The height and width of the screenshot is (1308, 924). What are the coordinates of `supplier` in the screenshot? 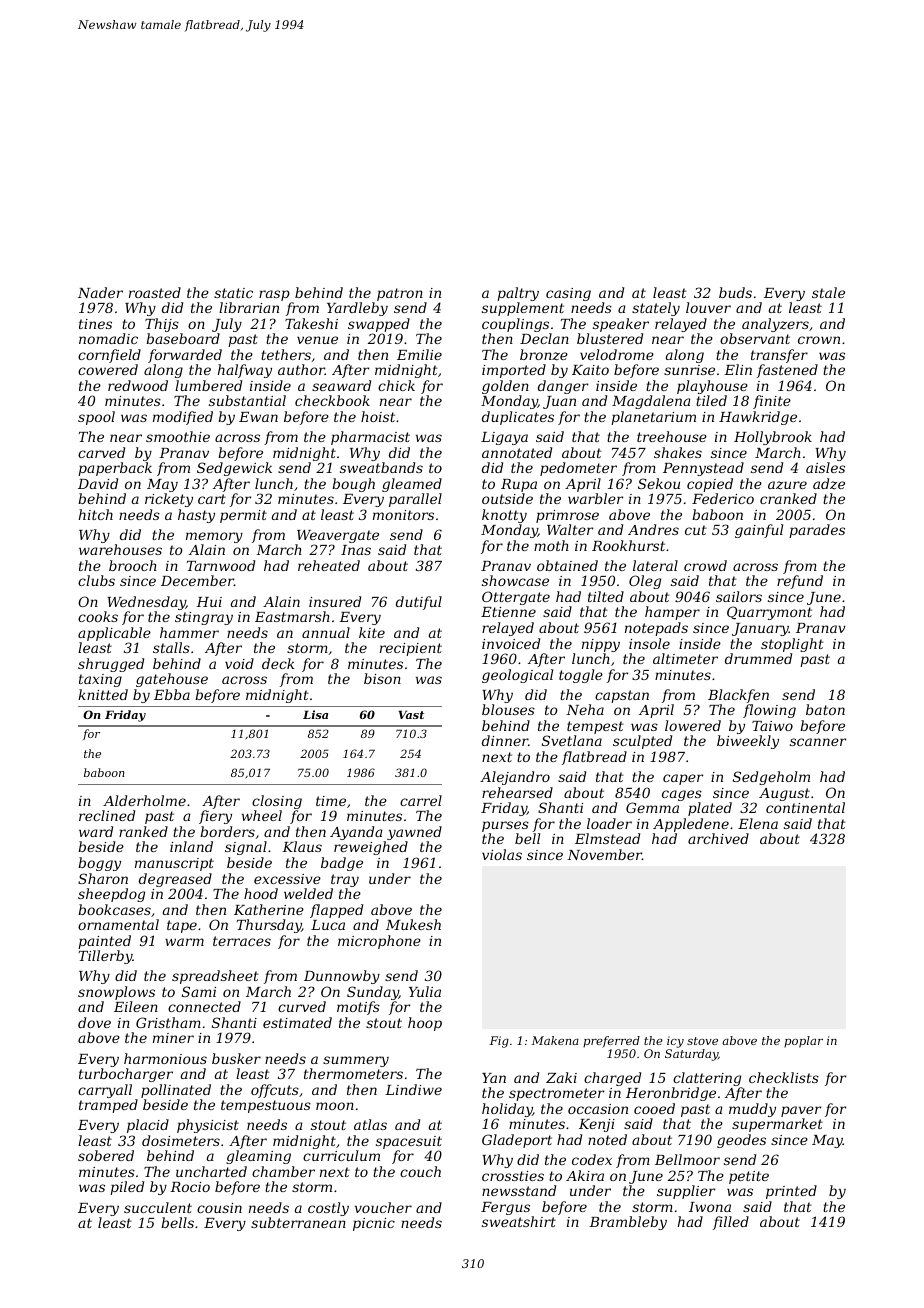 It's located at (686, 1192).
